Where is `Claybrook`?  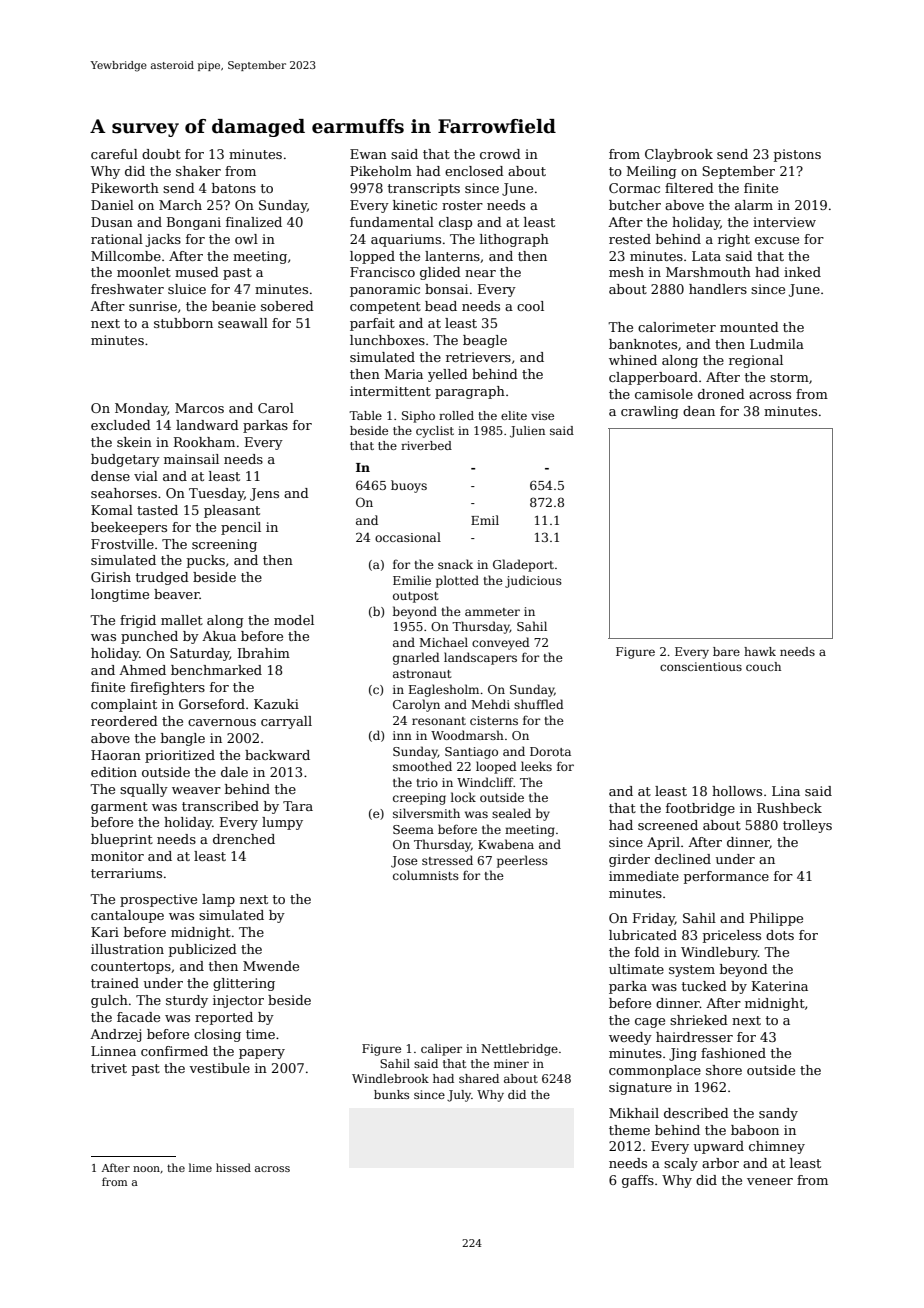
Claybrook is located at coordinates (679, 155).
